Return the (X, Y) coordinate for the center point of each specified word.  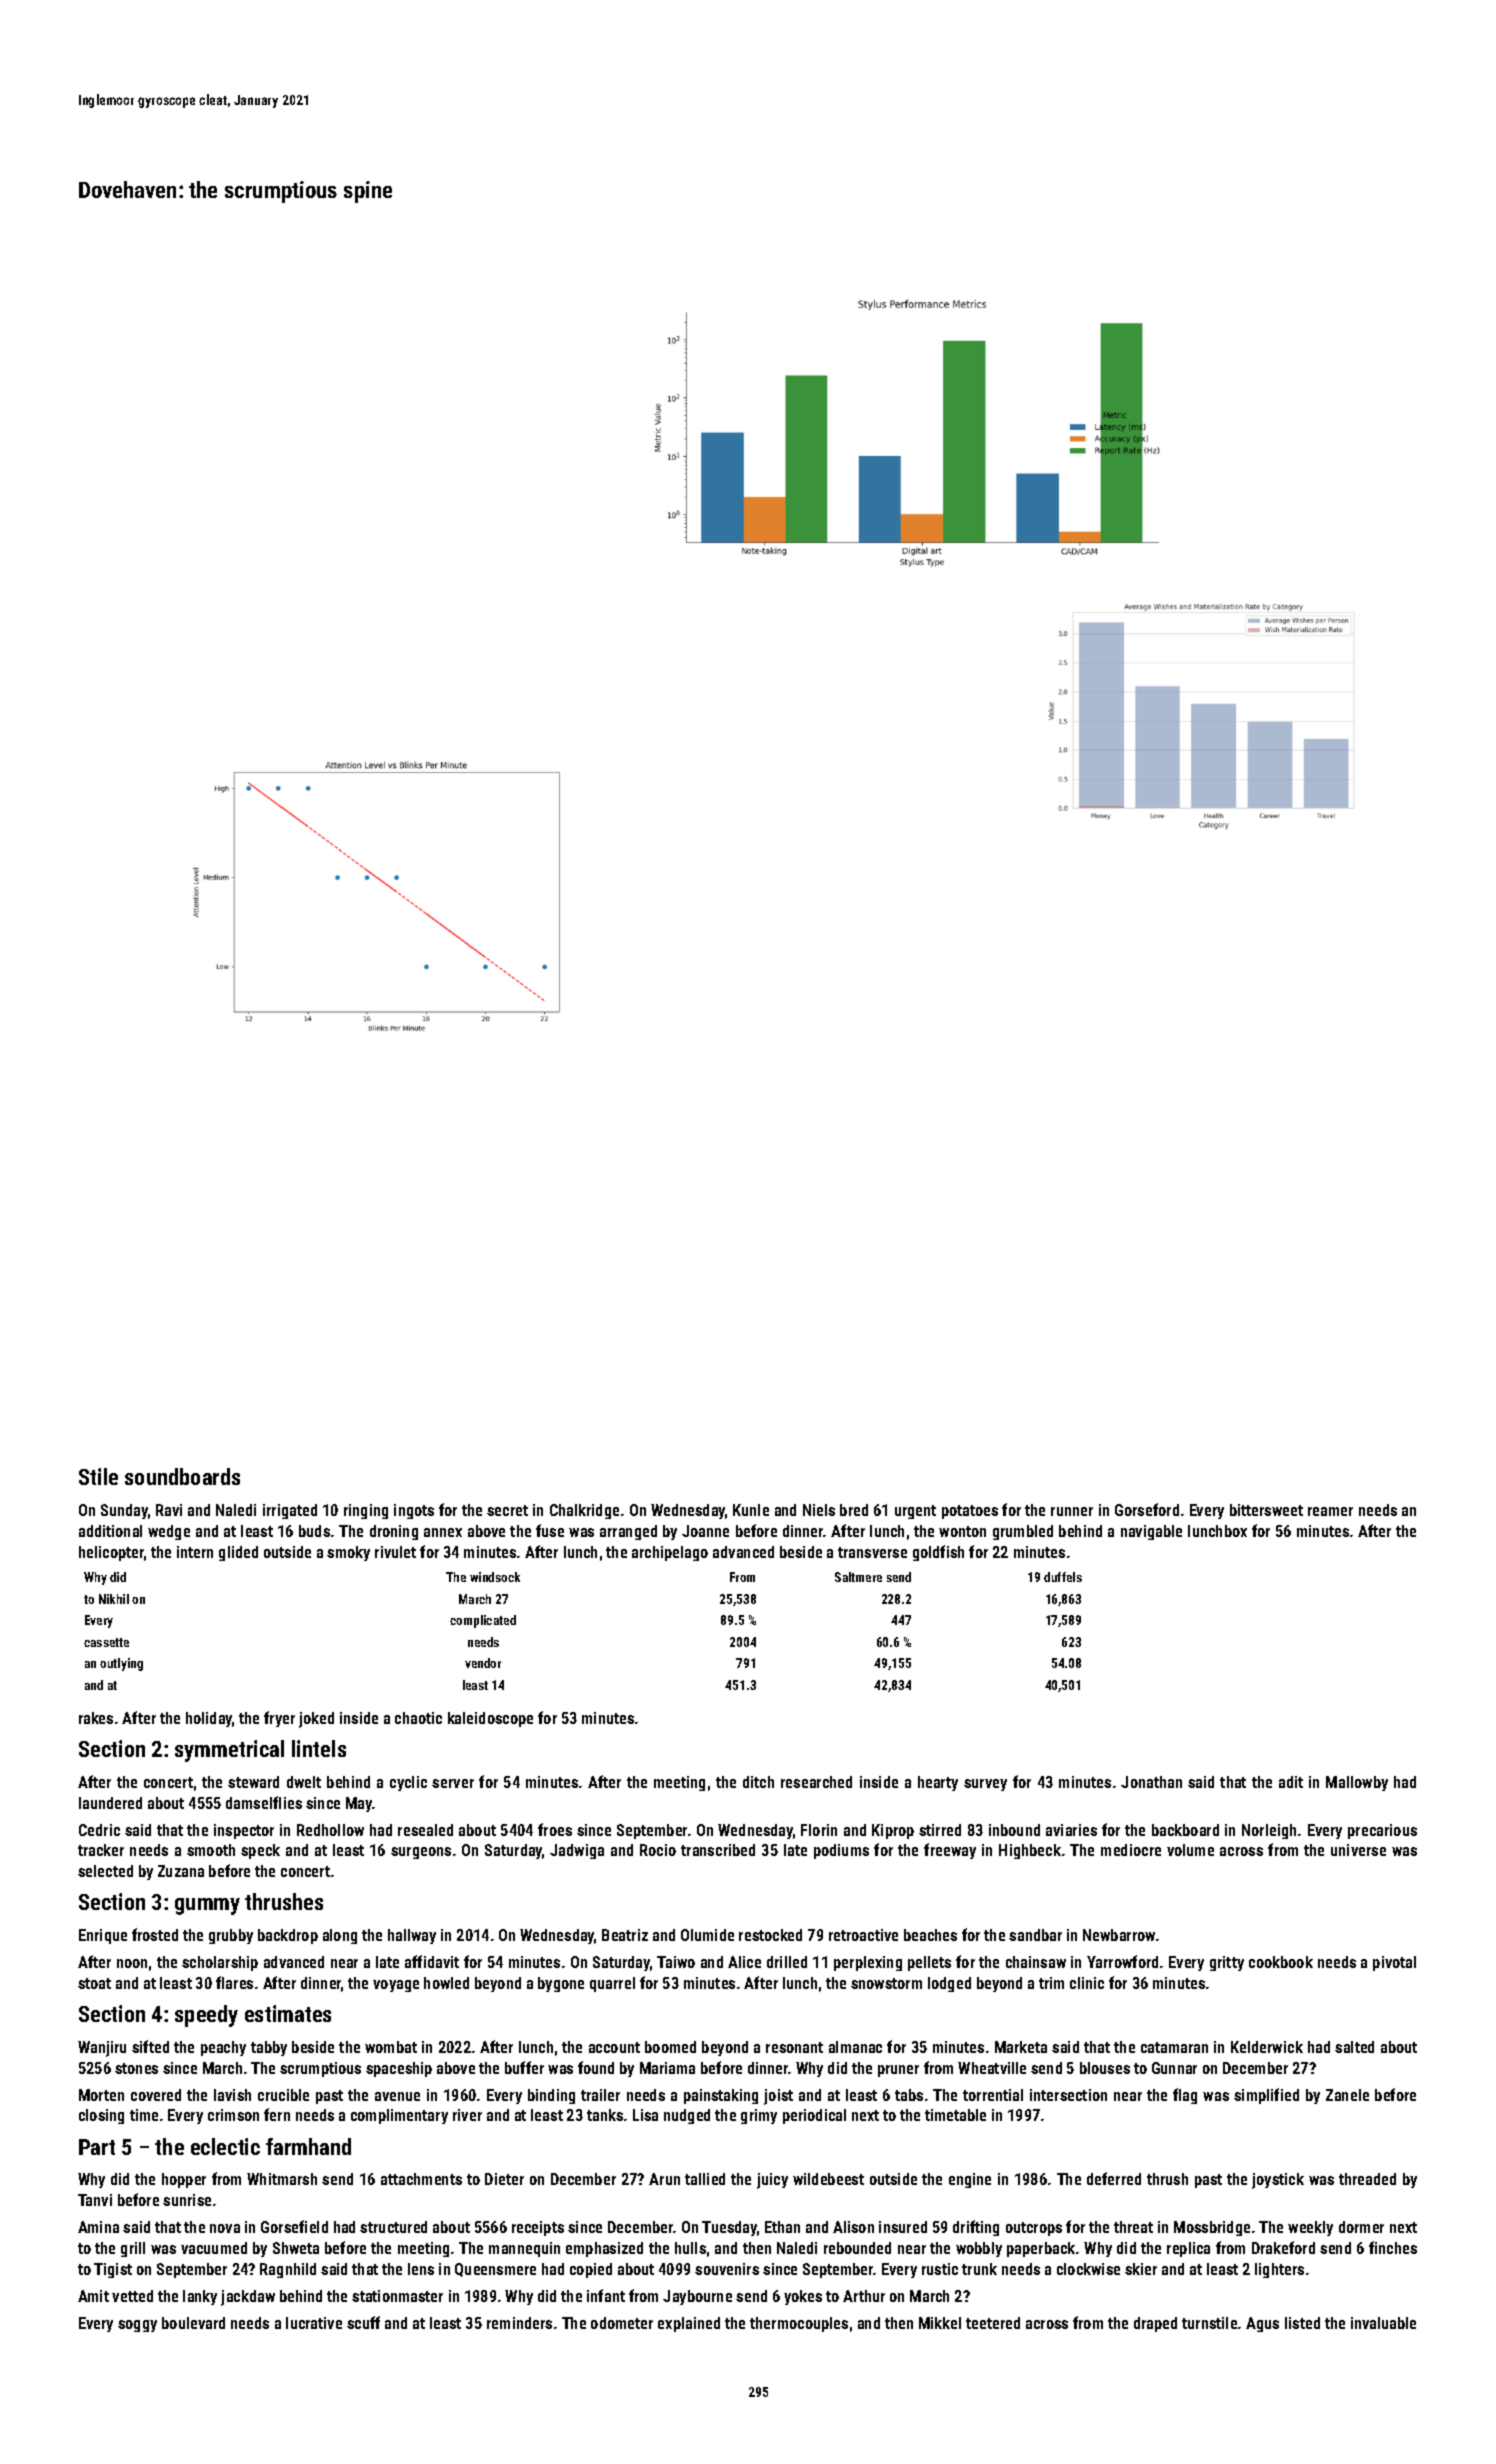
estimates (288, 2013)
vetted (132, 2296)
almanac (855, 2047)
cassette (106, 1642)
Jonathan (1151, 1782)
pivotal (1394, 1963)
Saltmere (858, 1577)
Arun (664, 2179)
